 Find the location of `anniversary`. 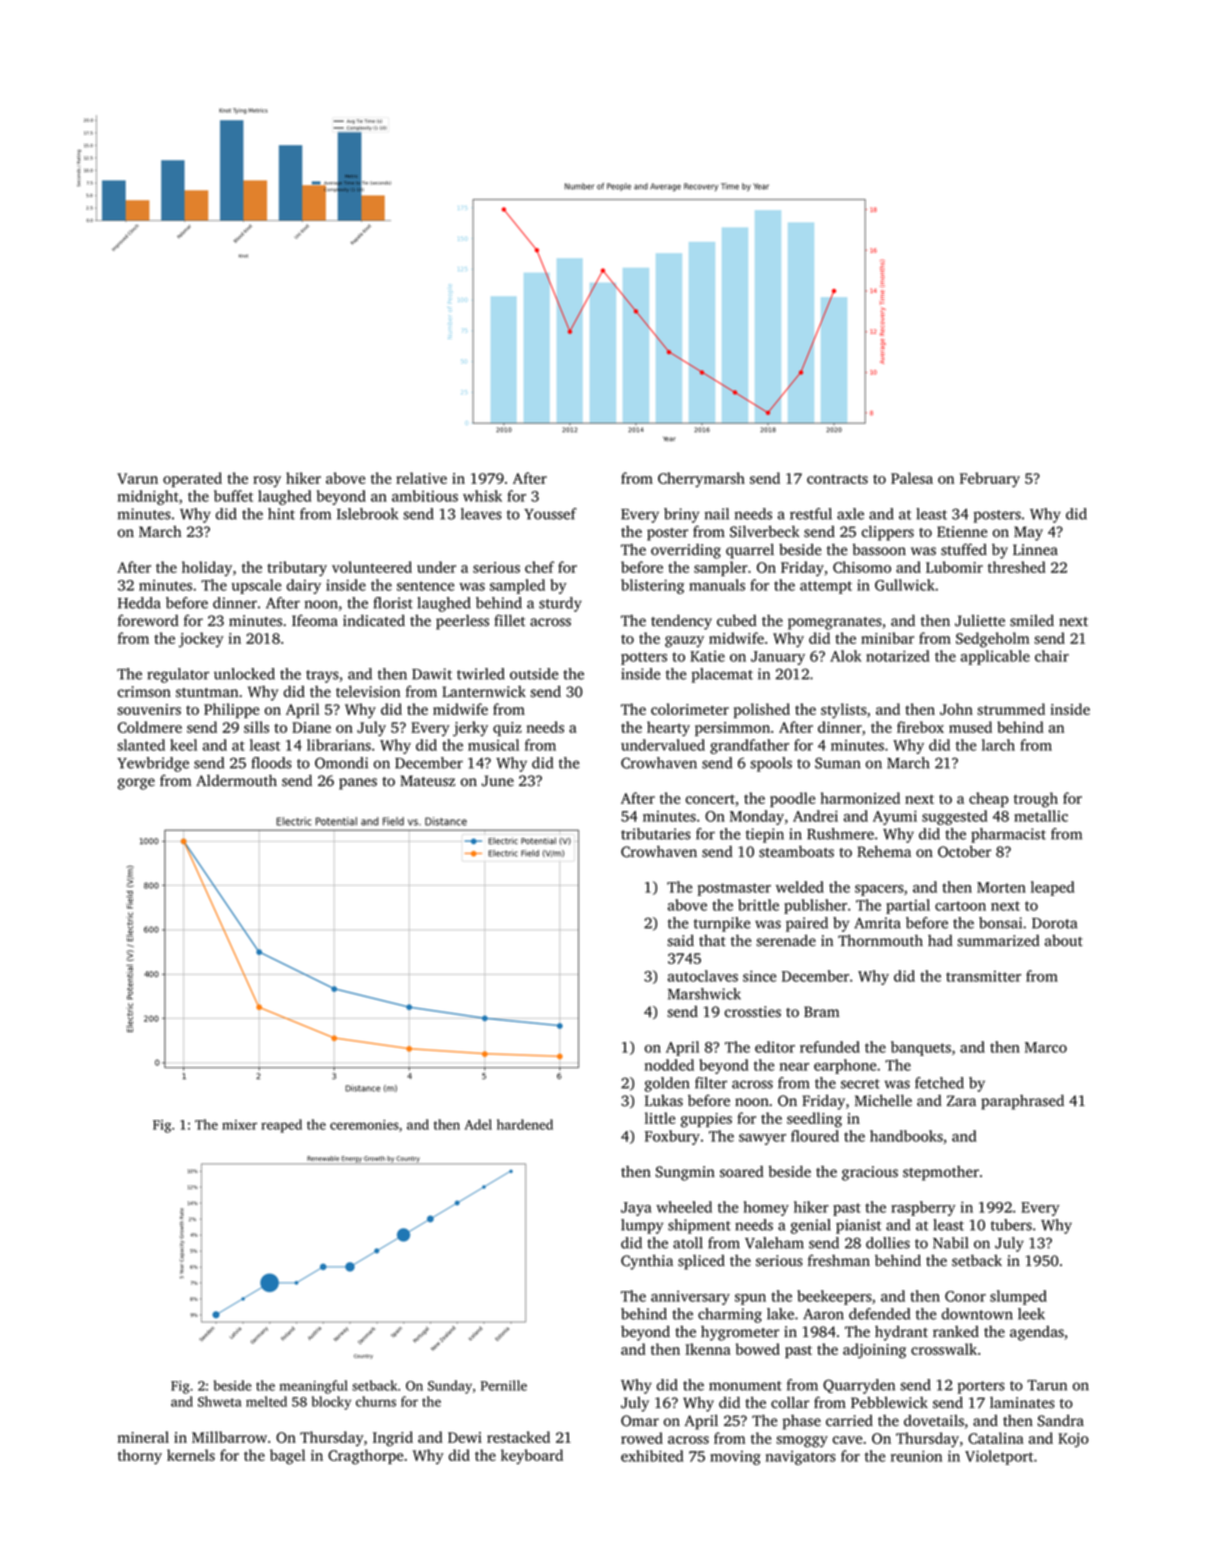

anniversary is located at coordinates (690, 1298).
